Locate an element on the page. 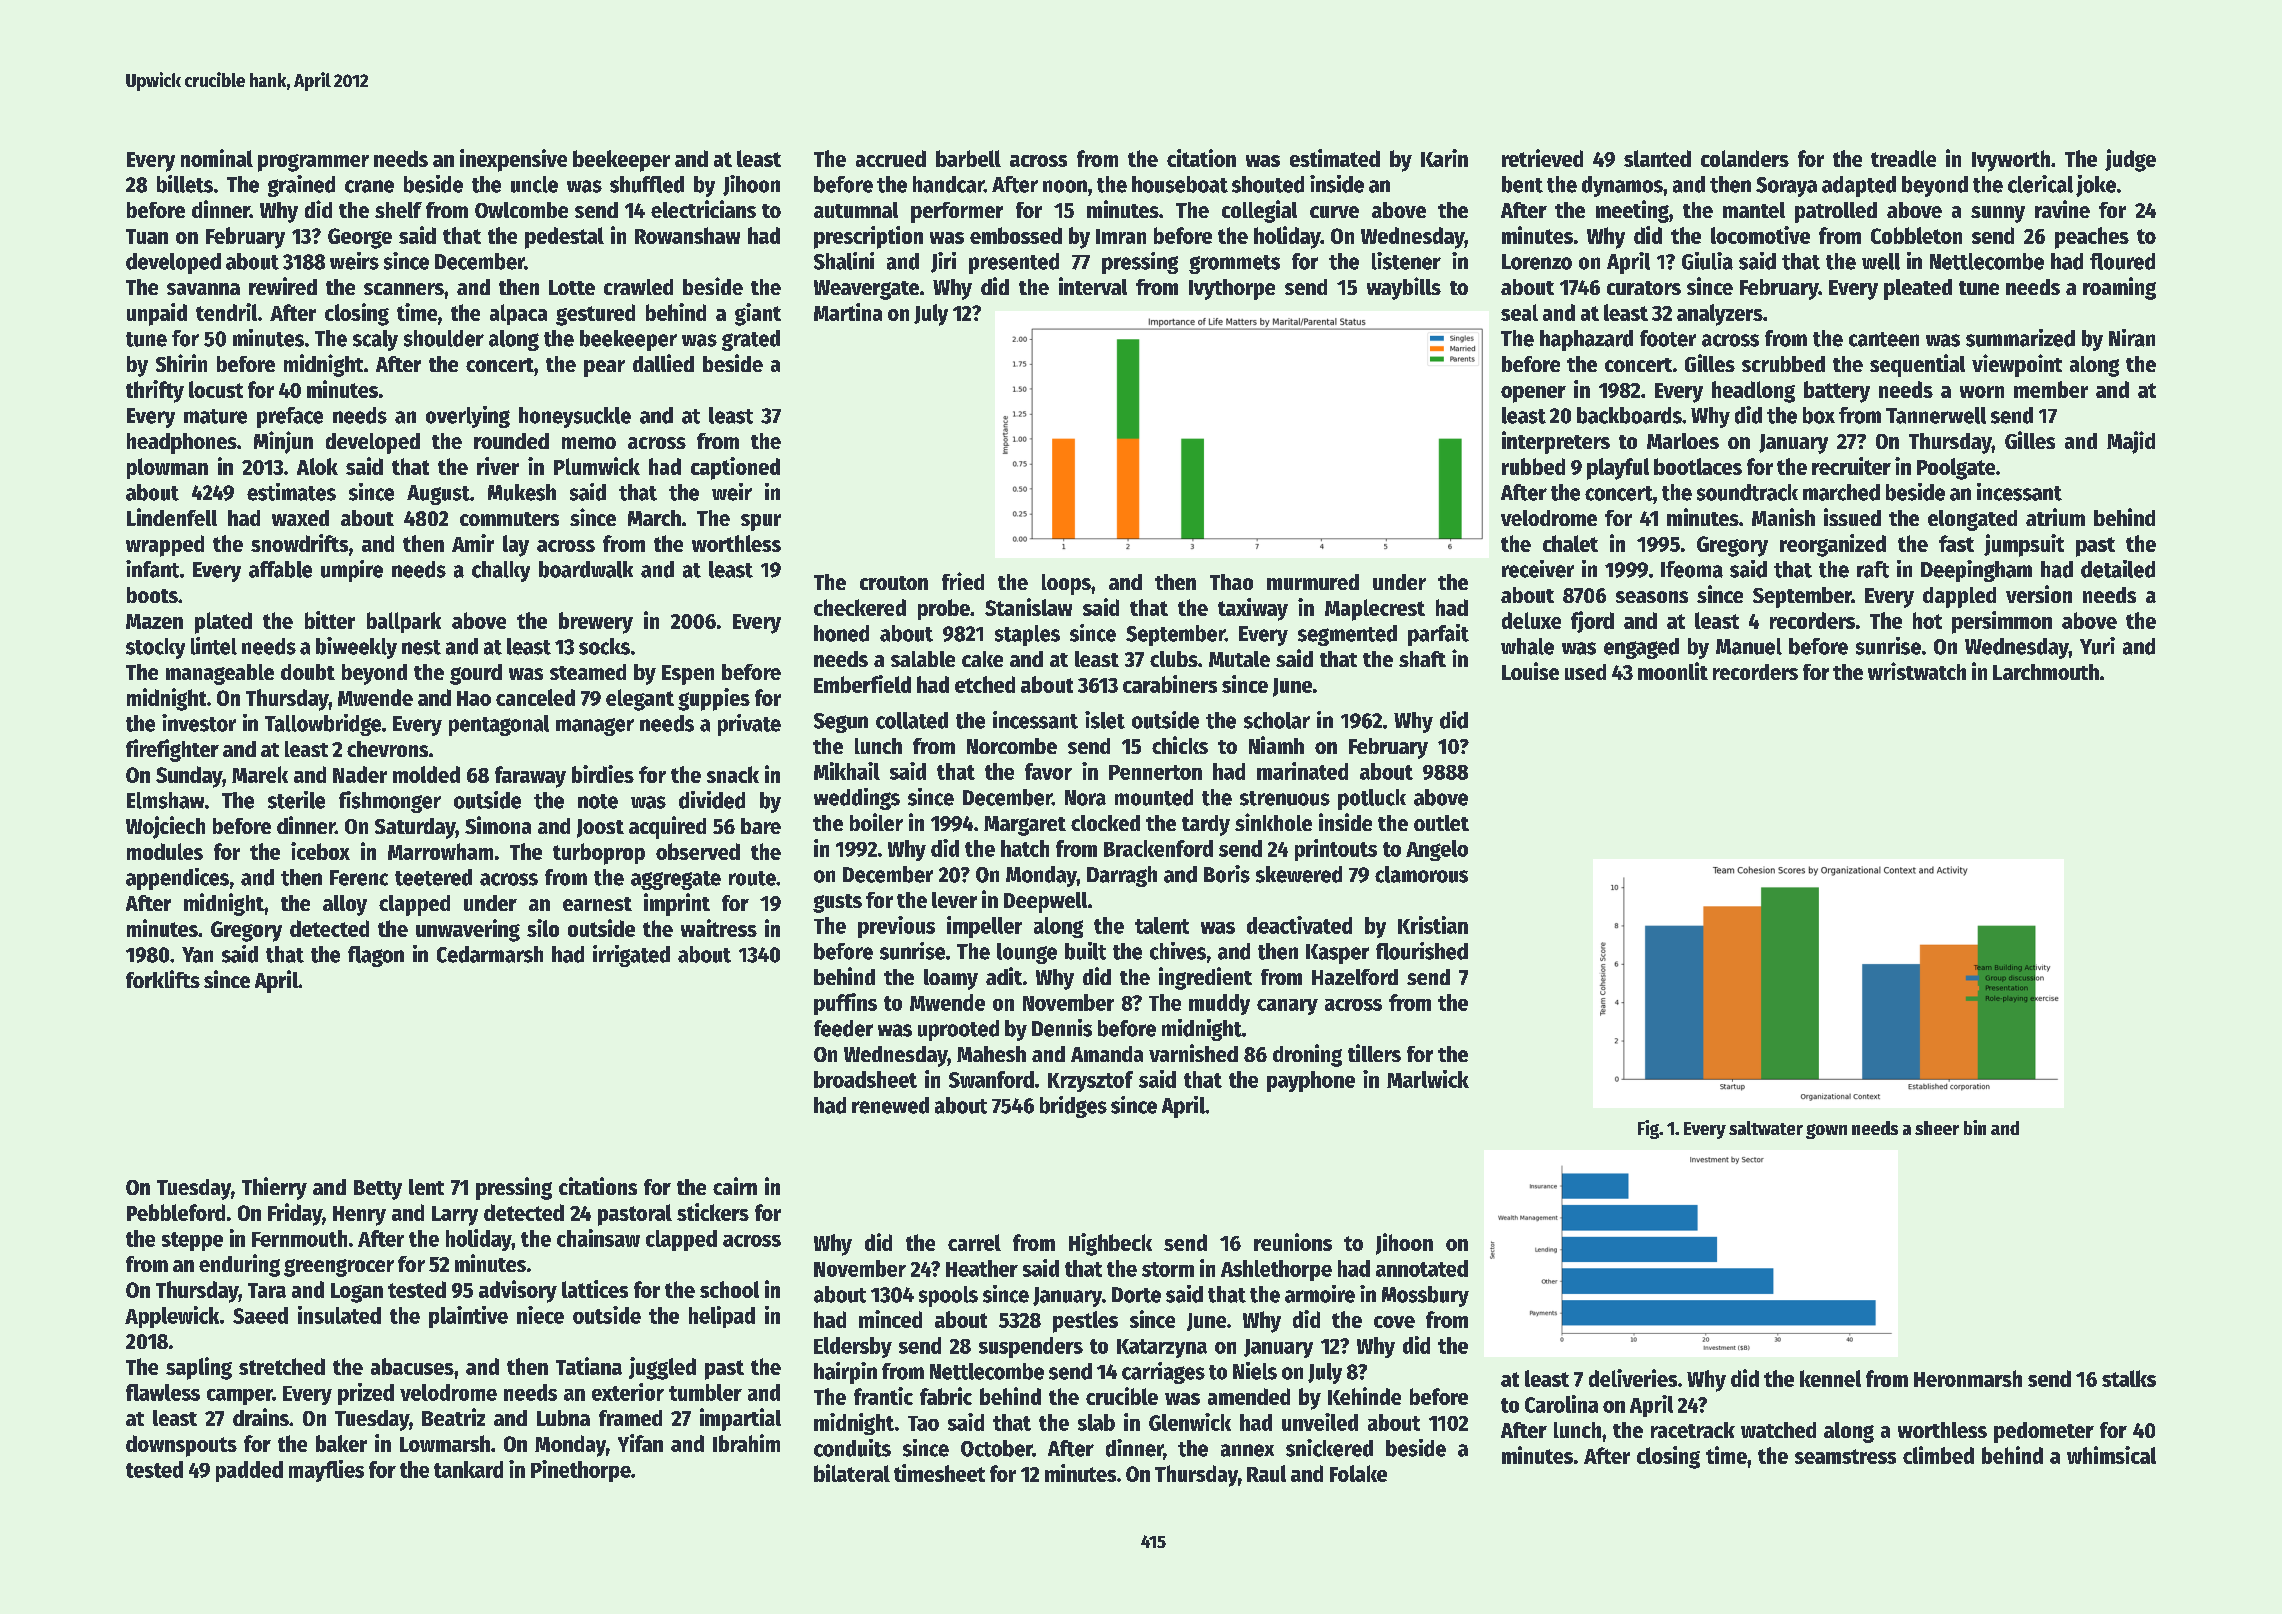 The height and width of the image is (1614, 2282). plowman is located at coordinates (167, 468).
